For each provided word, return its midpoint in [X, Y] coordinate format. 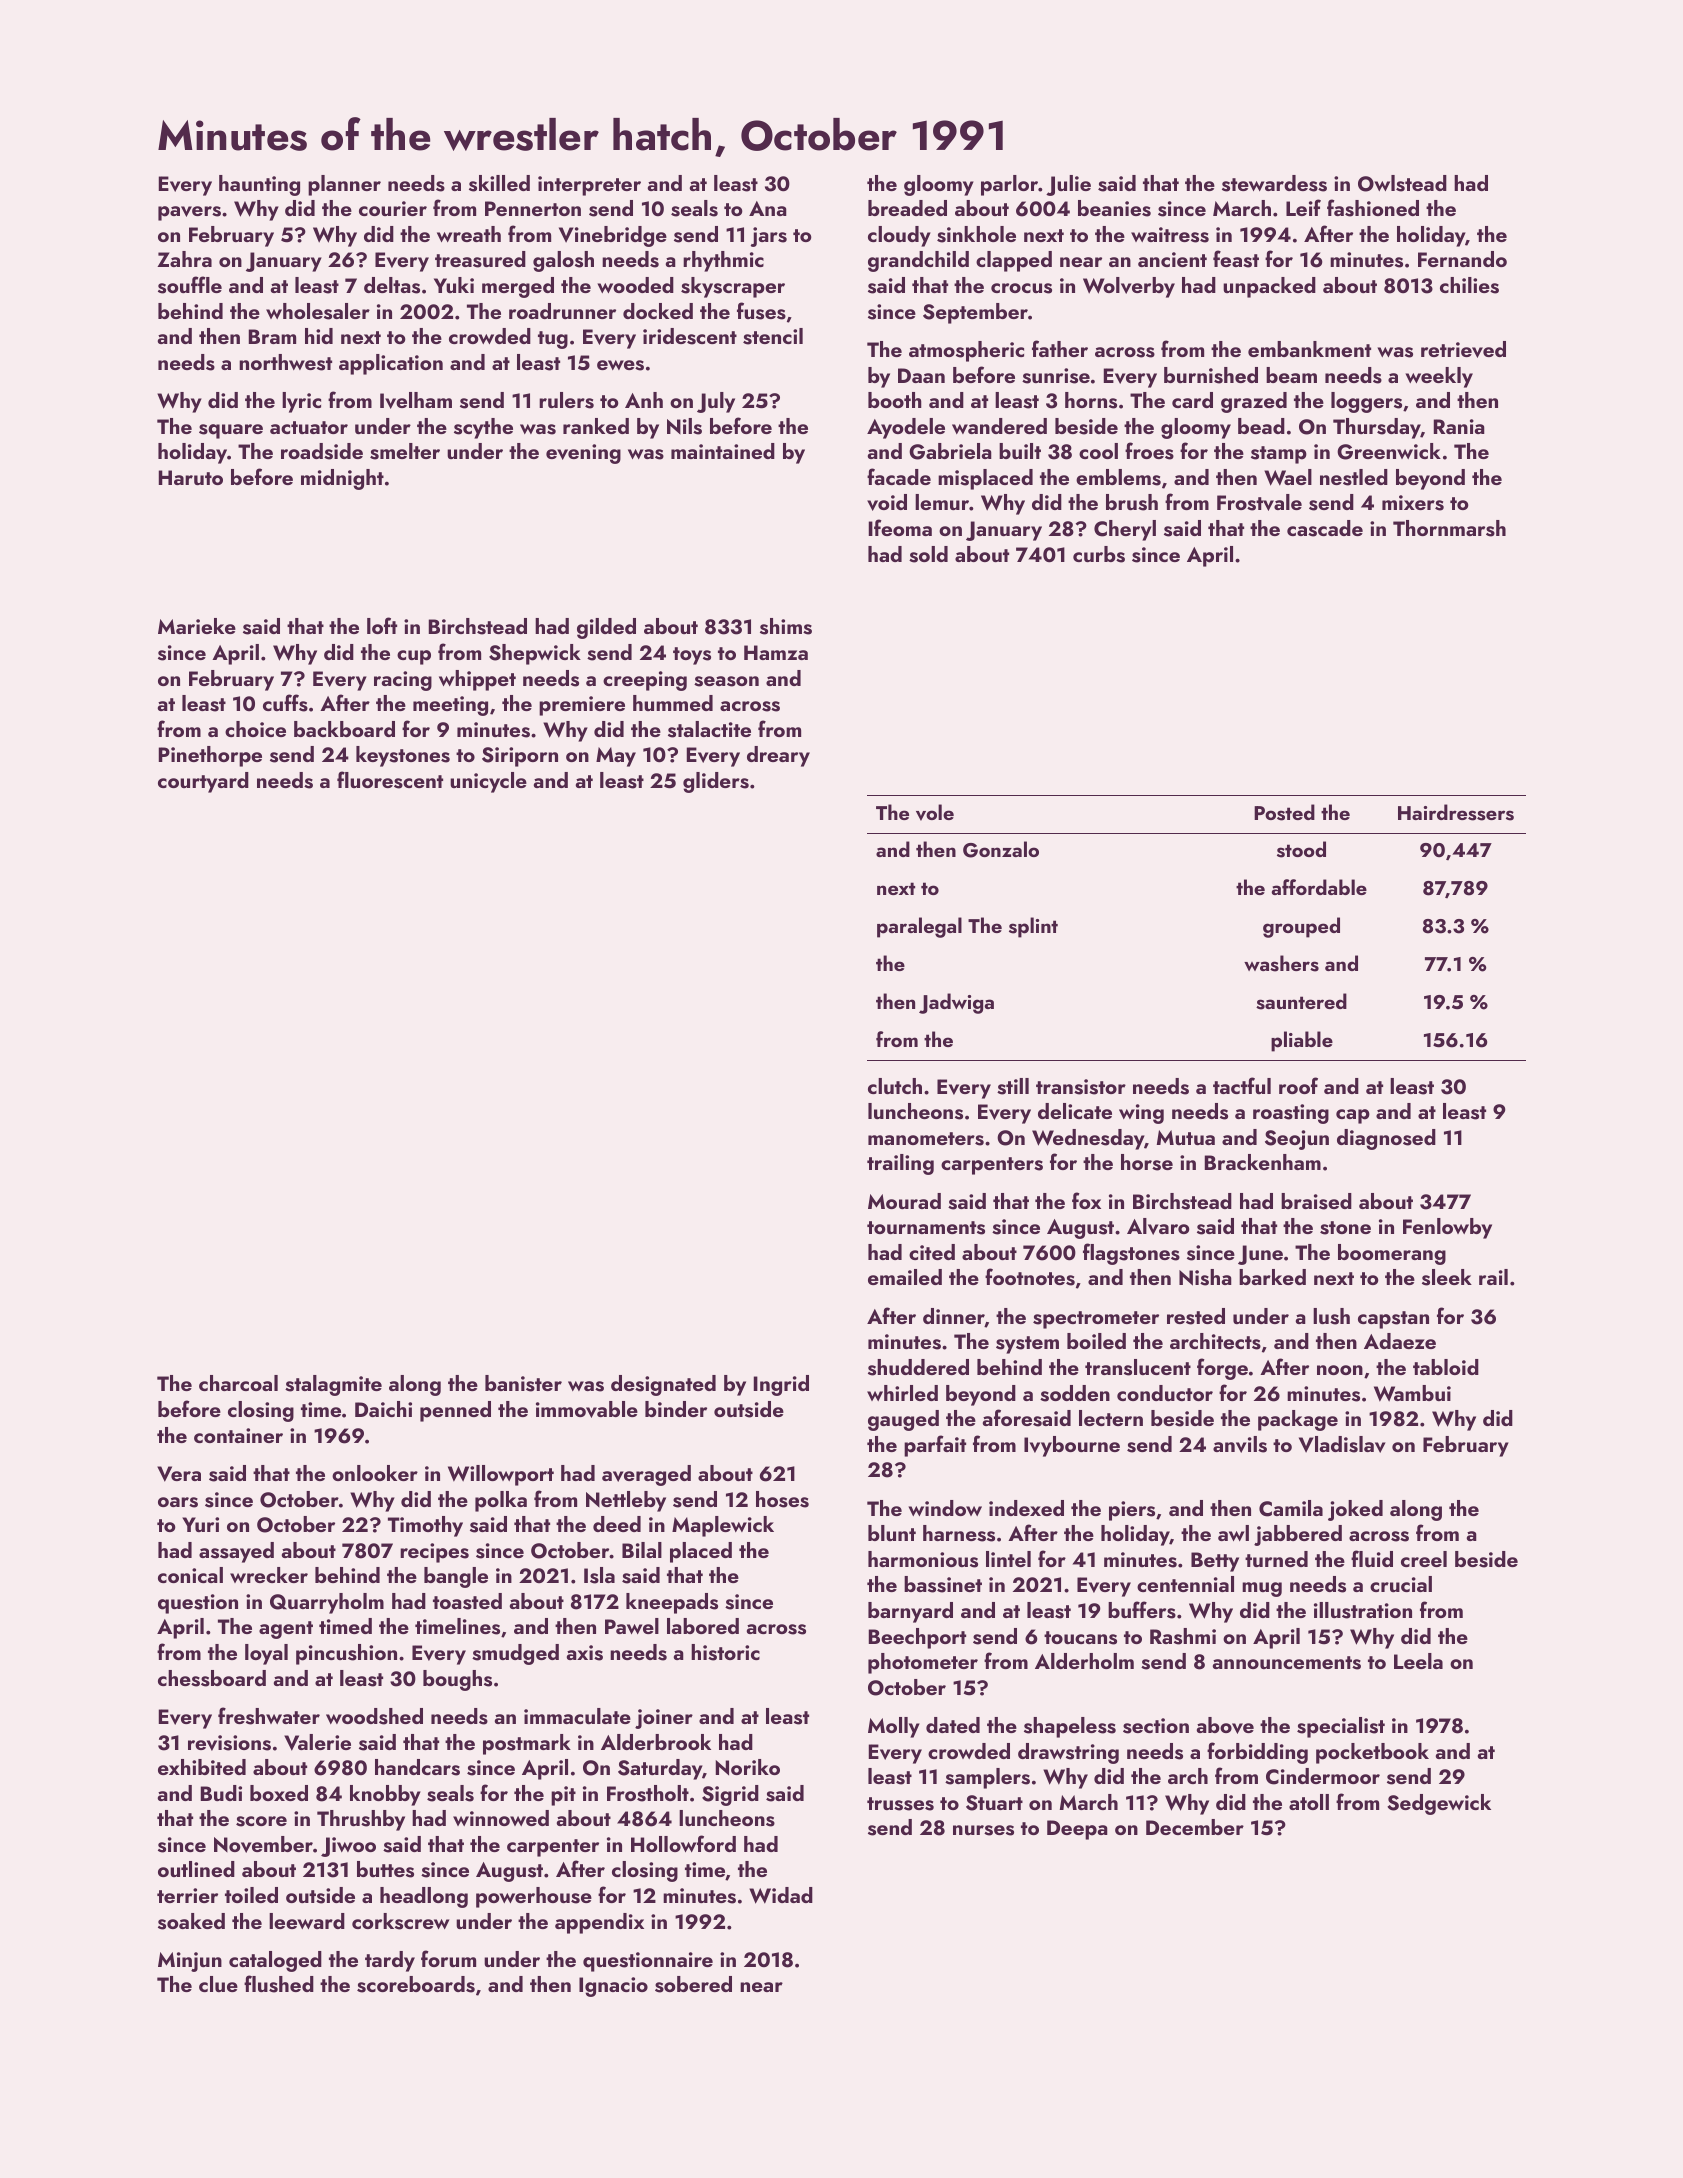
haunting [259, 185]
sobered [693, 1984]
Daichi [383, 1409]
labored [703, 1626]
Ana [768, 208]
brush [1132, 502]
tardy [390, 1961]
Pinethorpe [210, 756]
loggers [1366, 402]
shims [786, 626]
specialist [1341, 1727]
